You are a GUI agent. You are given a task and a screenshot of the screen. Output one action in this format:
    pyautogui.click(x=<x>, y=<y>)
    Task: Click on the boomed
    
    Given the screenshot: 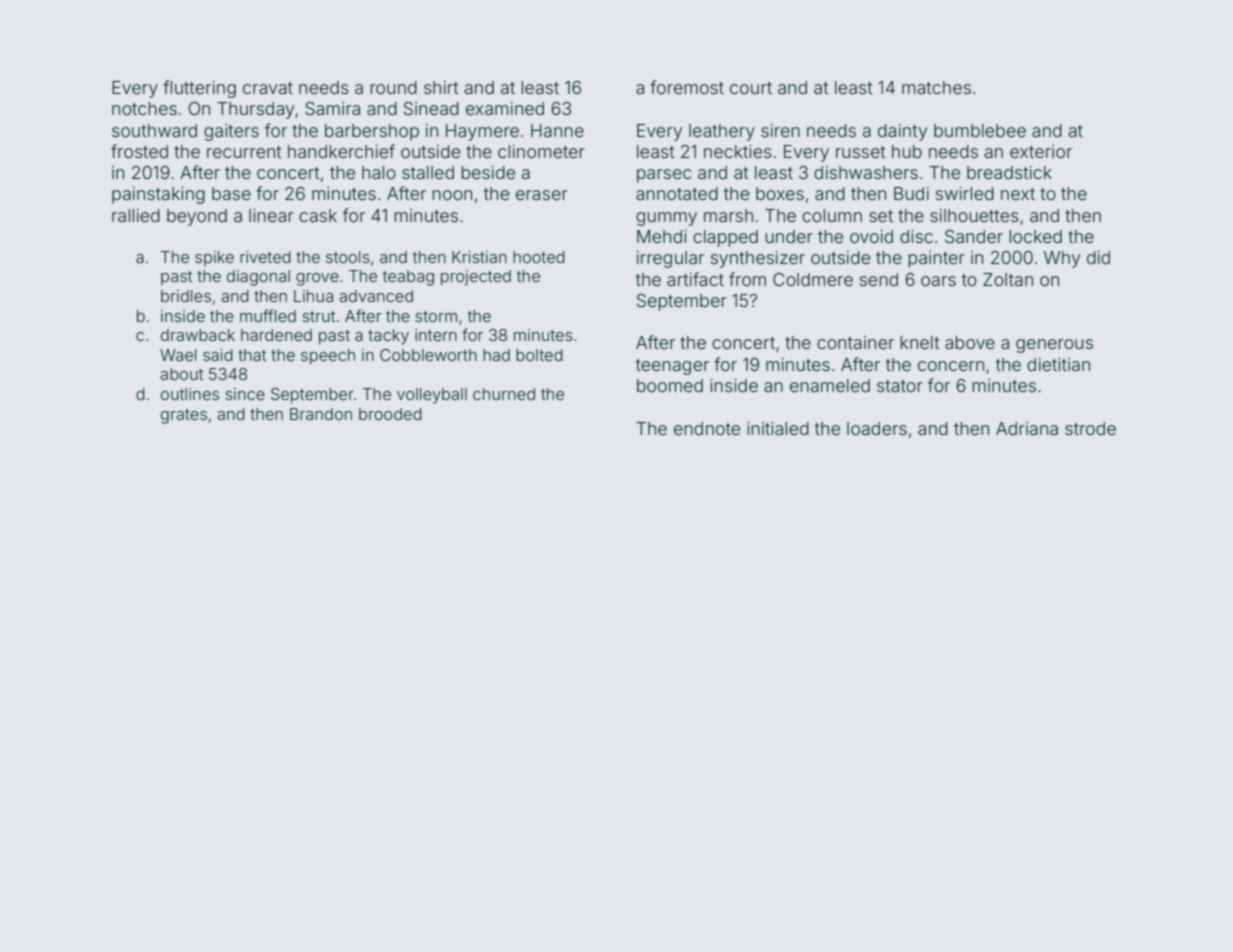 What is the action you would take?
    pyautogui.click(x=670, y=385)
